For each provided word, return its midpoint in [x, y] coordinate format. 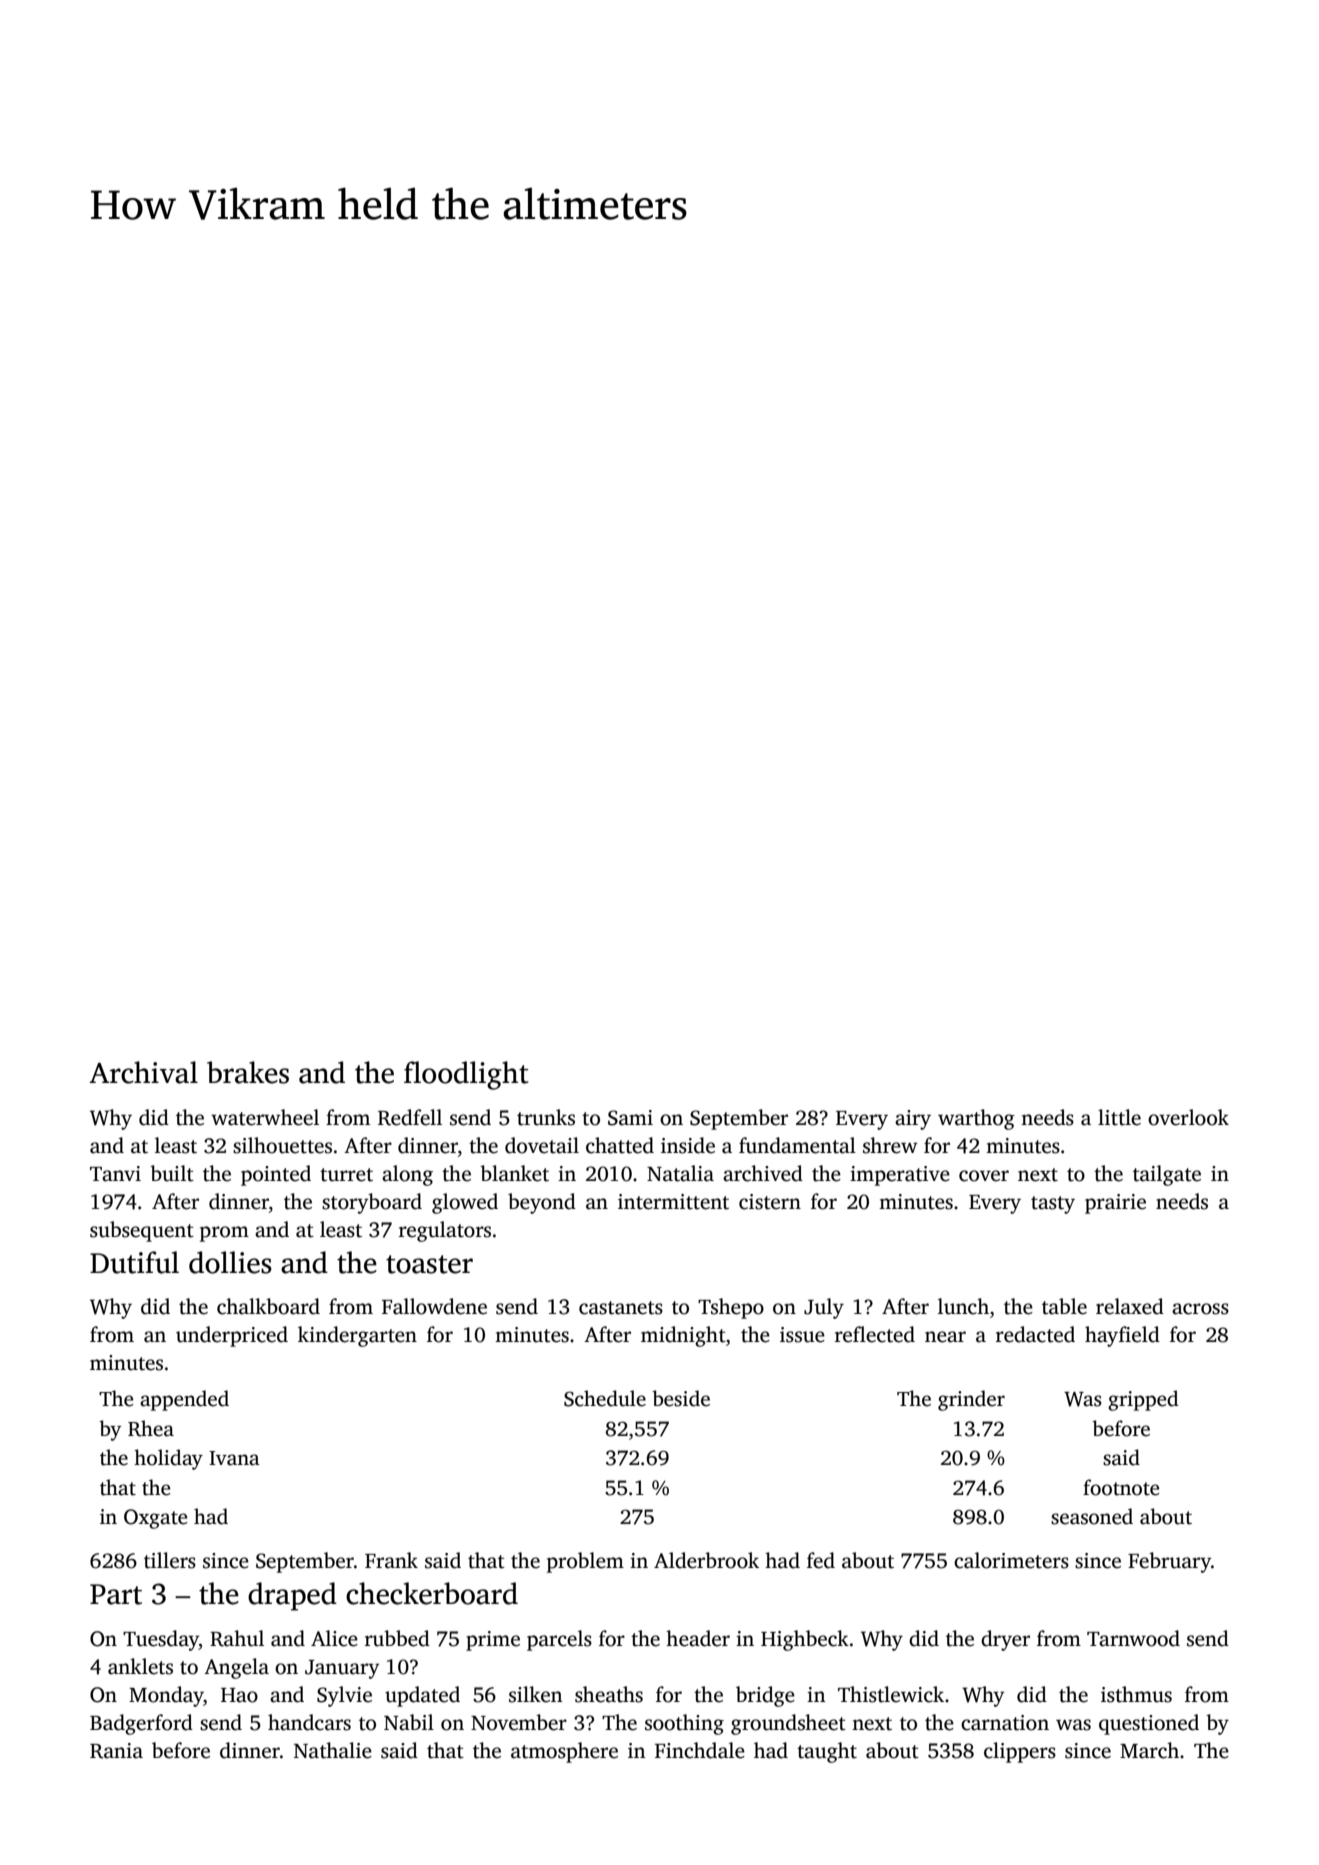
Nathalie [333, 1750]
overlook [1188, 1117]
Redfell [410, 1117]
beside [681, 1398]
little [1119, 1117]
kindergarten [357, 1336]
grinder [971, 1400]
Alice [334, 1638]
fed [821, 1560]
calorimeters [1011, 1560]
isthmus [1136, 1694]
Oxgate [156, 1519]
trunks [546, 1117]
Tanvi [115, 1174]
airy [913, 1120]
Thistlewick [891, 1694]
